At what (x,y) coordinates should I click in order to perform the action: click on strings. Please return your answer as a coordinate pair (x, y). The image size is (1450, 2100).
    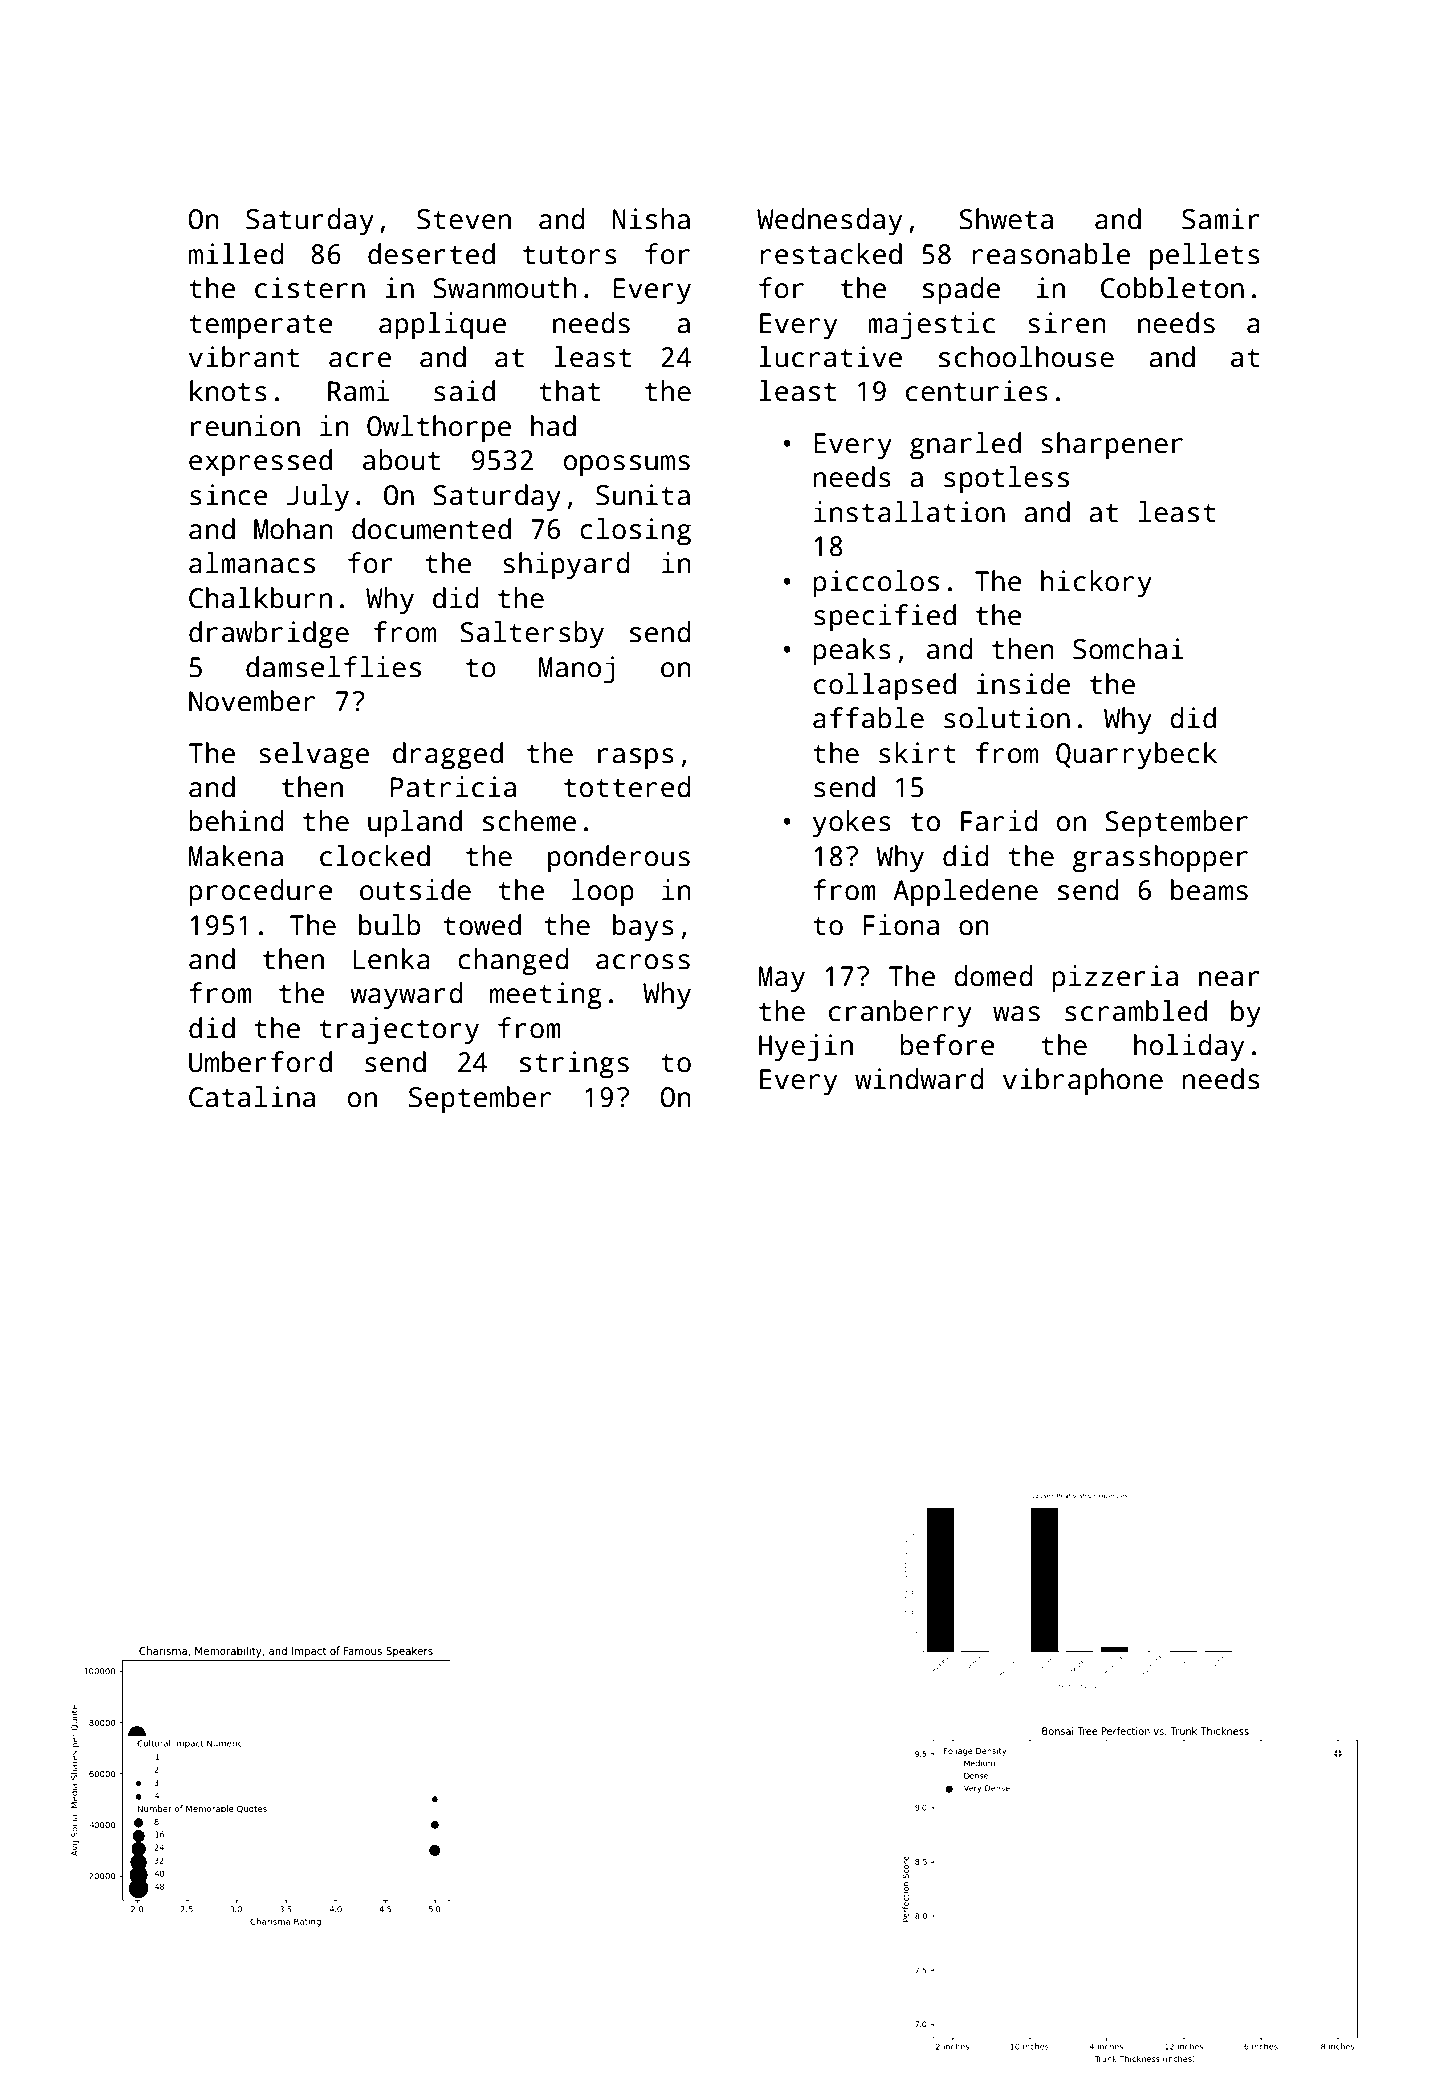
    Looking at the image, I should click on (574, 1065).
